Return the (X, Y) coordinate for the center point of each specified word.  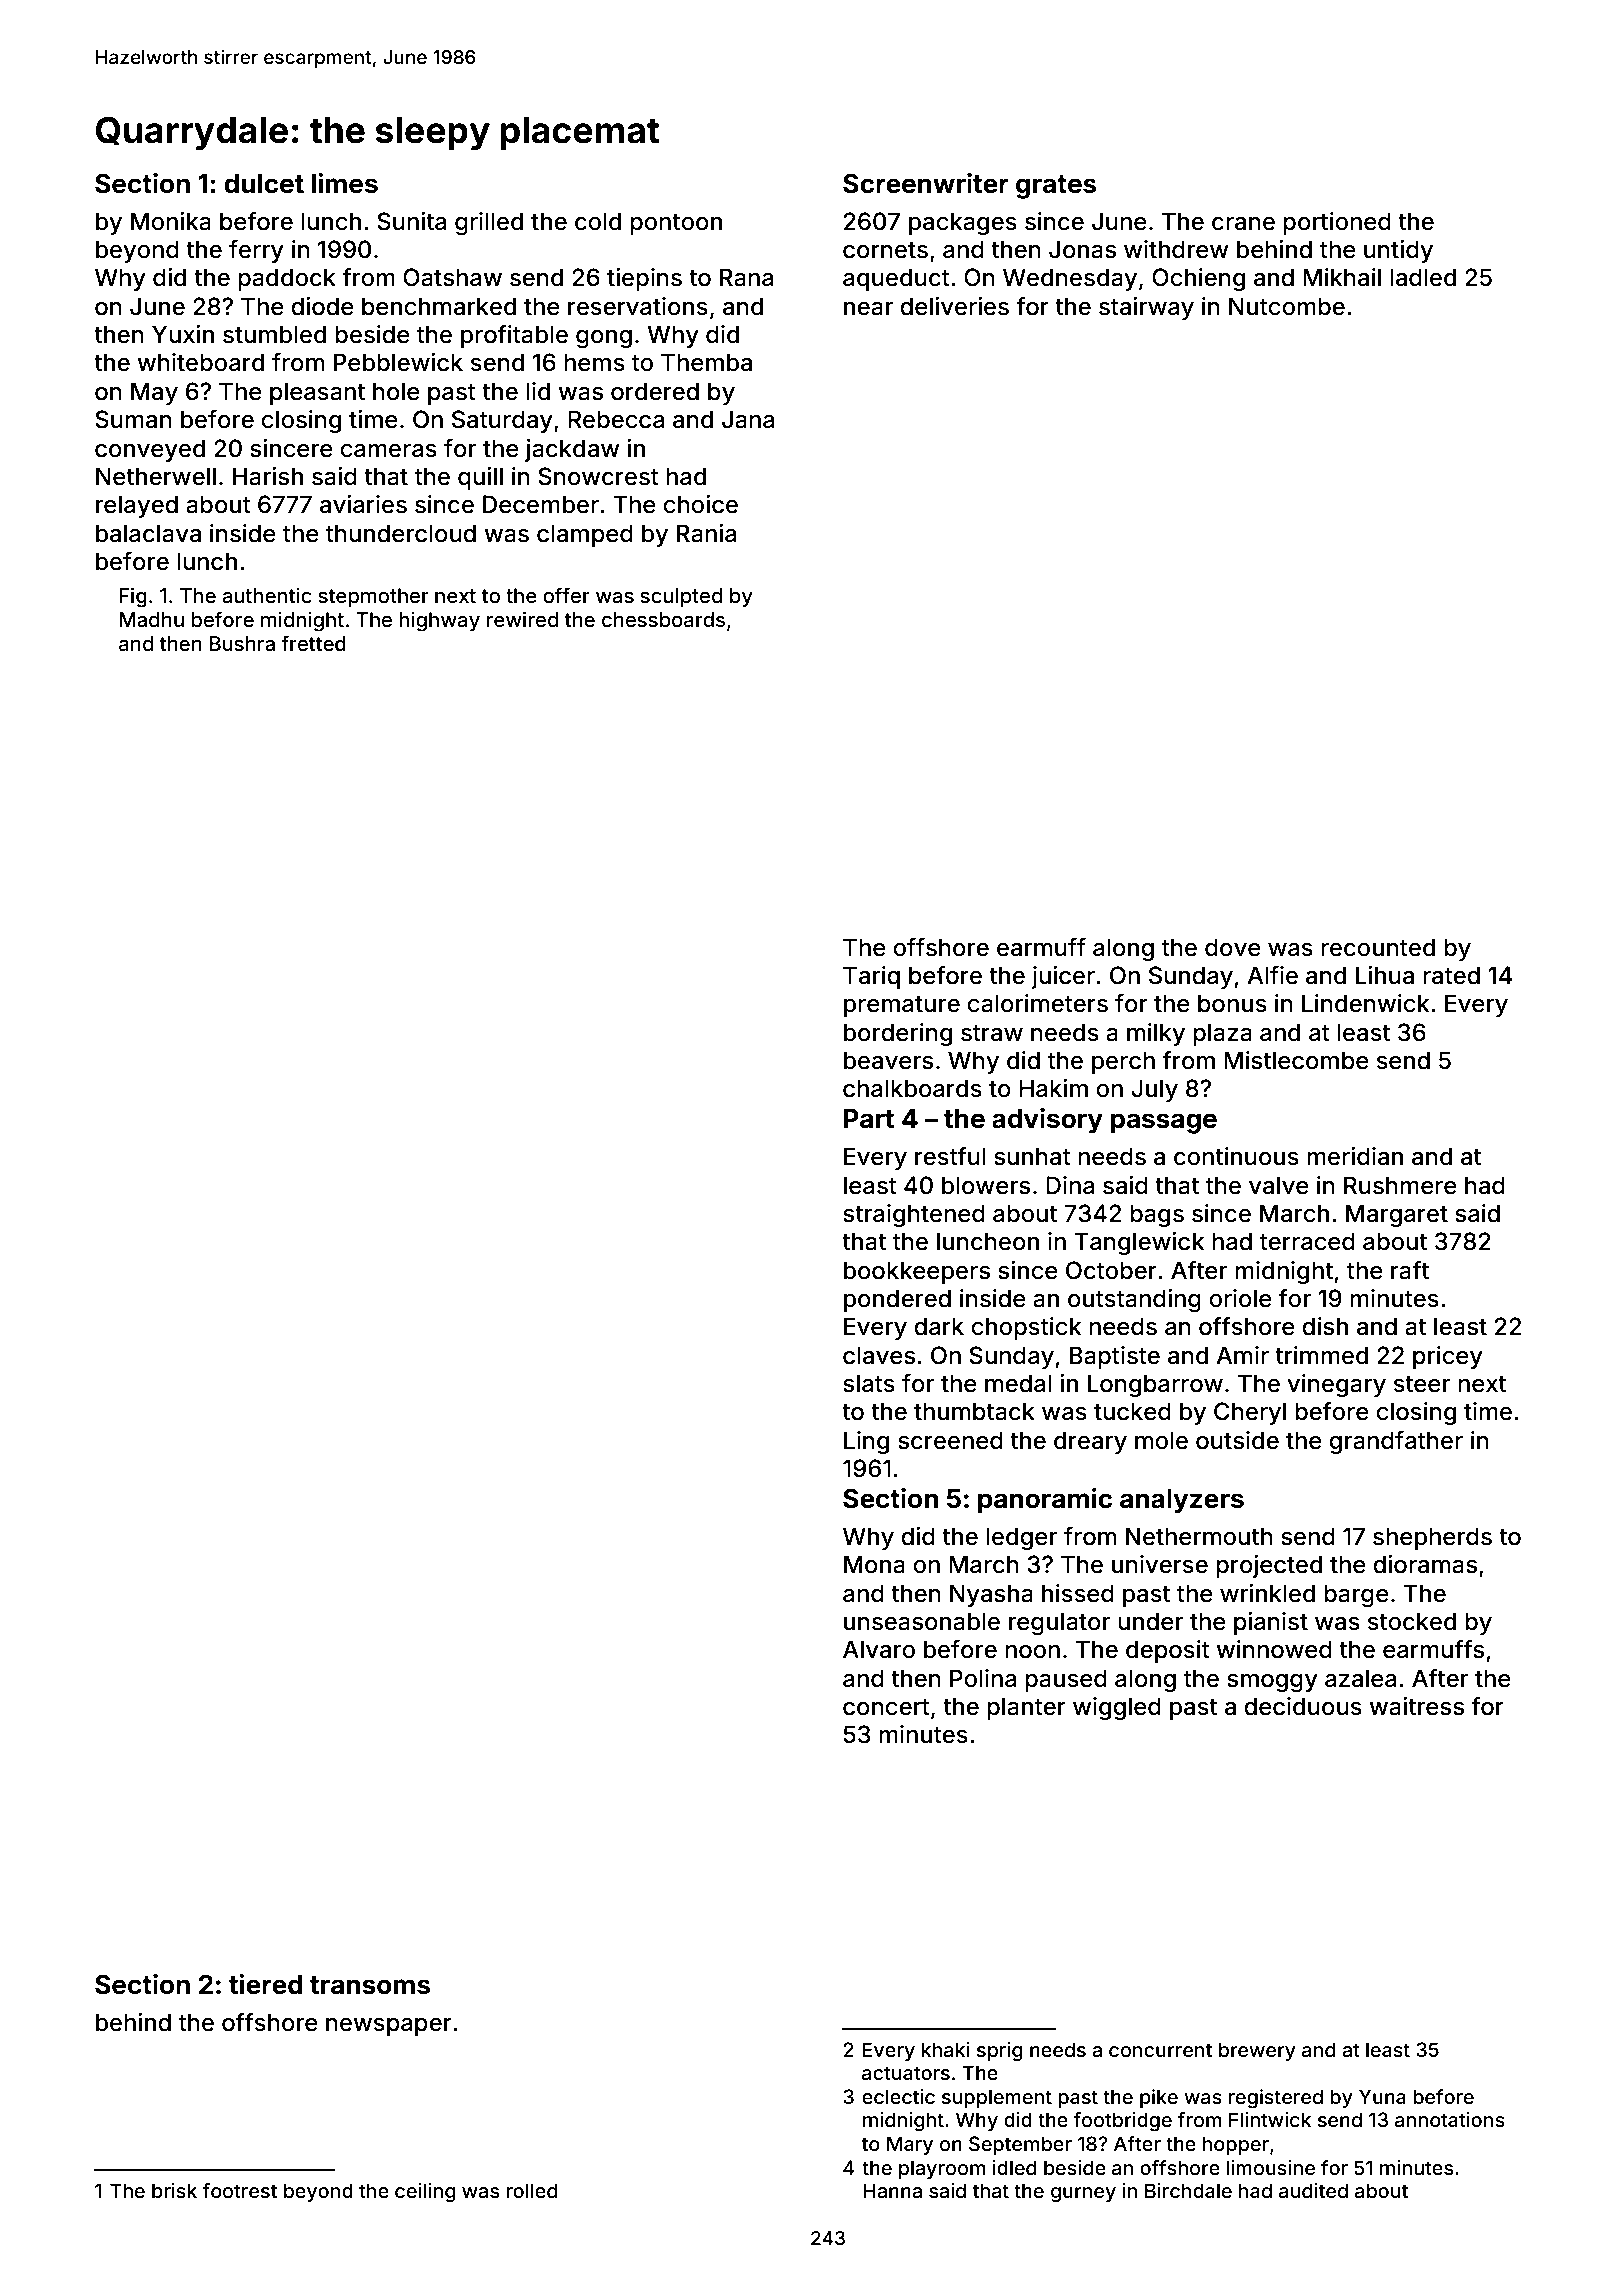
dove (1233, 947)
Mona (874, 1564)
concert (886, 1707)
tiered (266, 1984)
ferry (256, 251)
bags (1157, 1215)
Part (869, 1119)
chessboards (663, 619)
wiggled (1117, 1708)
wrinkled (1267, 1593)
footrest (240, 2190)
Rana (746, 277)
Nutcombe (1287, 306)
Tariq (871, 977)
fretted (313, 643)
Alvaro (879, 1649)
